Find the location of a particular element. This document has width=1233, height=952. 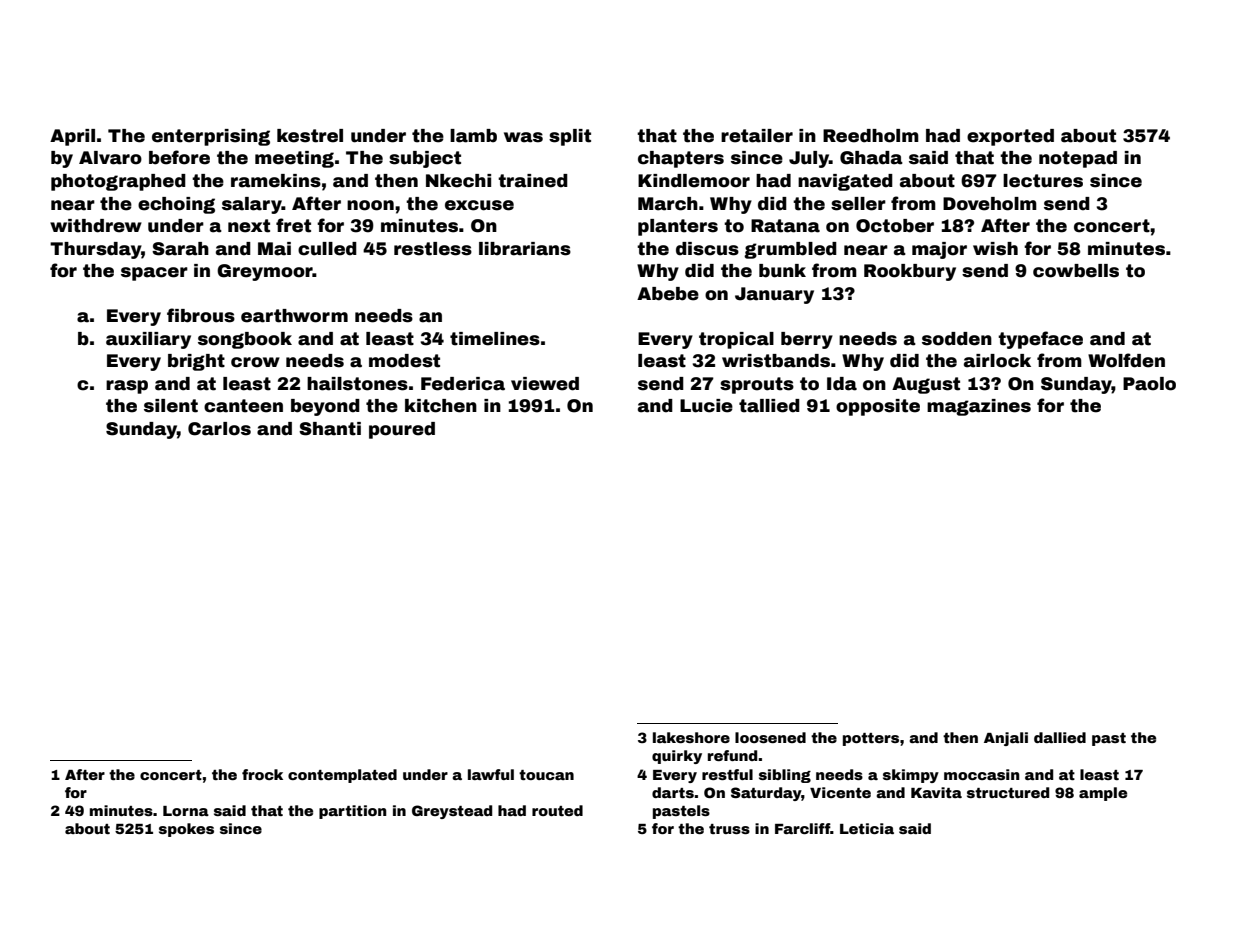

ample is located at coordinates (1103, 794).
